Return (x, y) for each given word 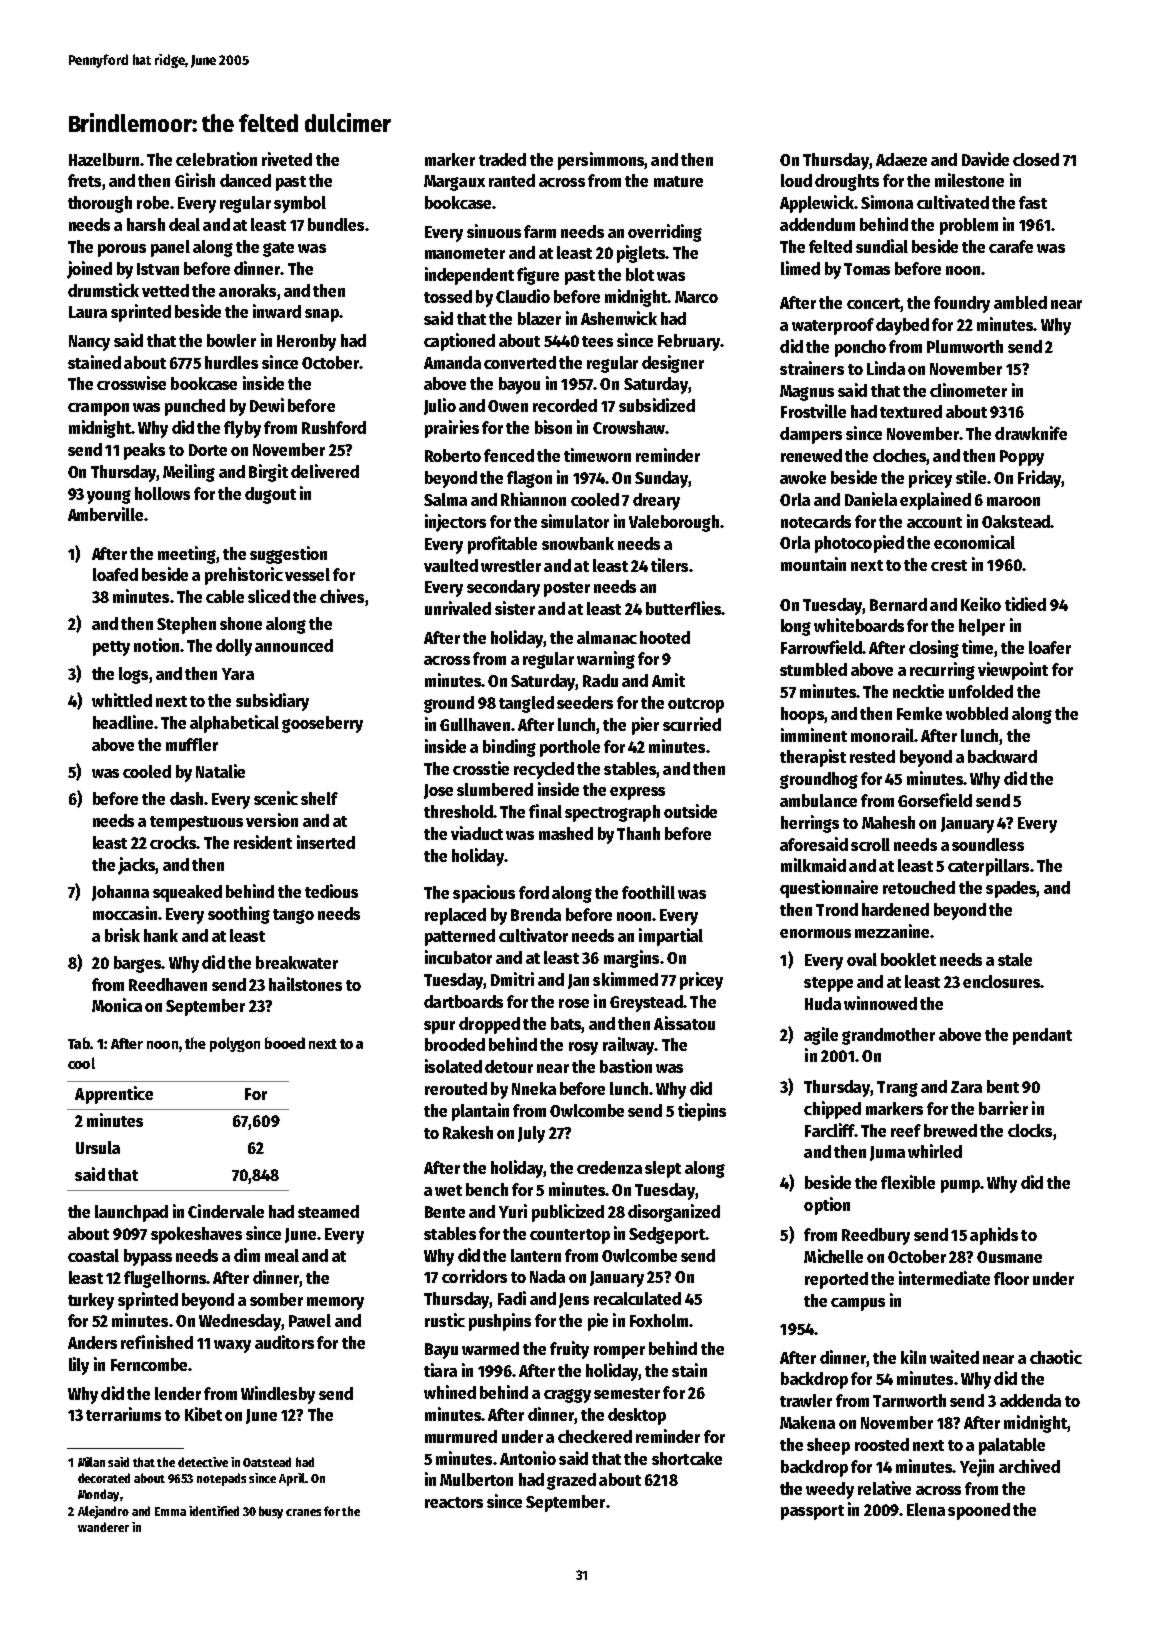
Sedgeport (667, 1235)
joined (89, 270)
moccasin (125, 913)
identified (214, 1511)
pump (960, 1186)
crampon (98, 409)
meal (282, 1255)
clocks (1030, 1130)
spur (439, 1027)
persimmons (601, 161)
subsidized (657, 405)
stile (971, 477)
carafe (1011, 246)
